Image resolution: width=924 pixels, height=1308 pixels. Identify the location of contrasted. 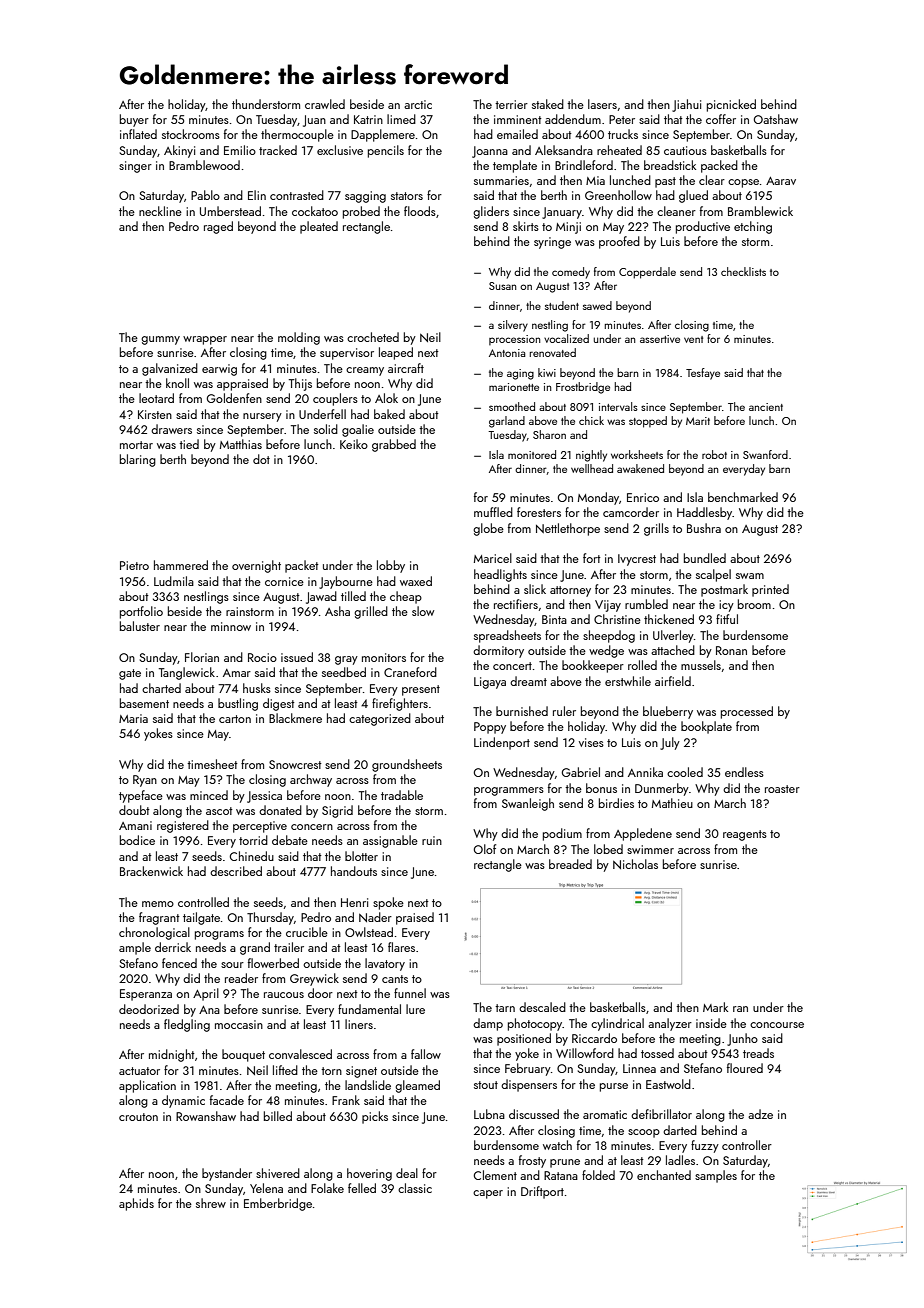
(297, 195).
